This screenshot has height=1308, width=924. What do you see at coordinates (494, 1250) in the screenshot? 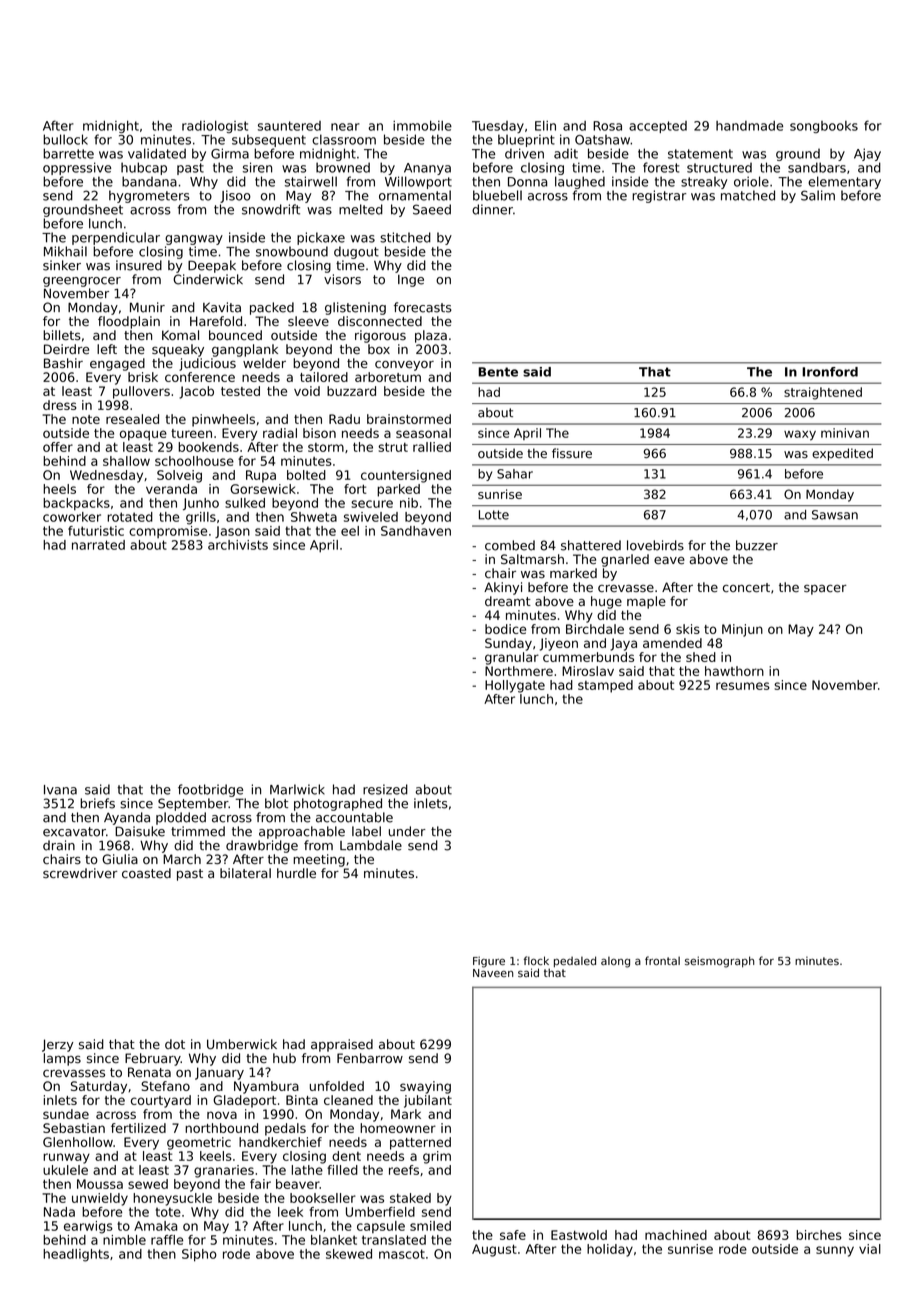
I see `August` at bounding box center [494, 1250].
